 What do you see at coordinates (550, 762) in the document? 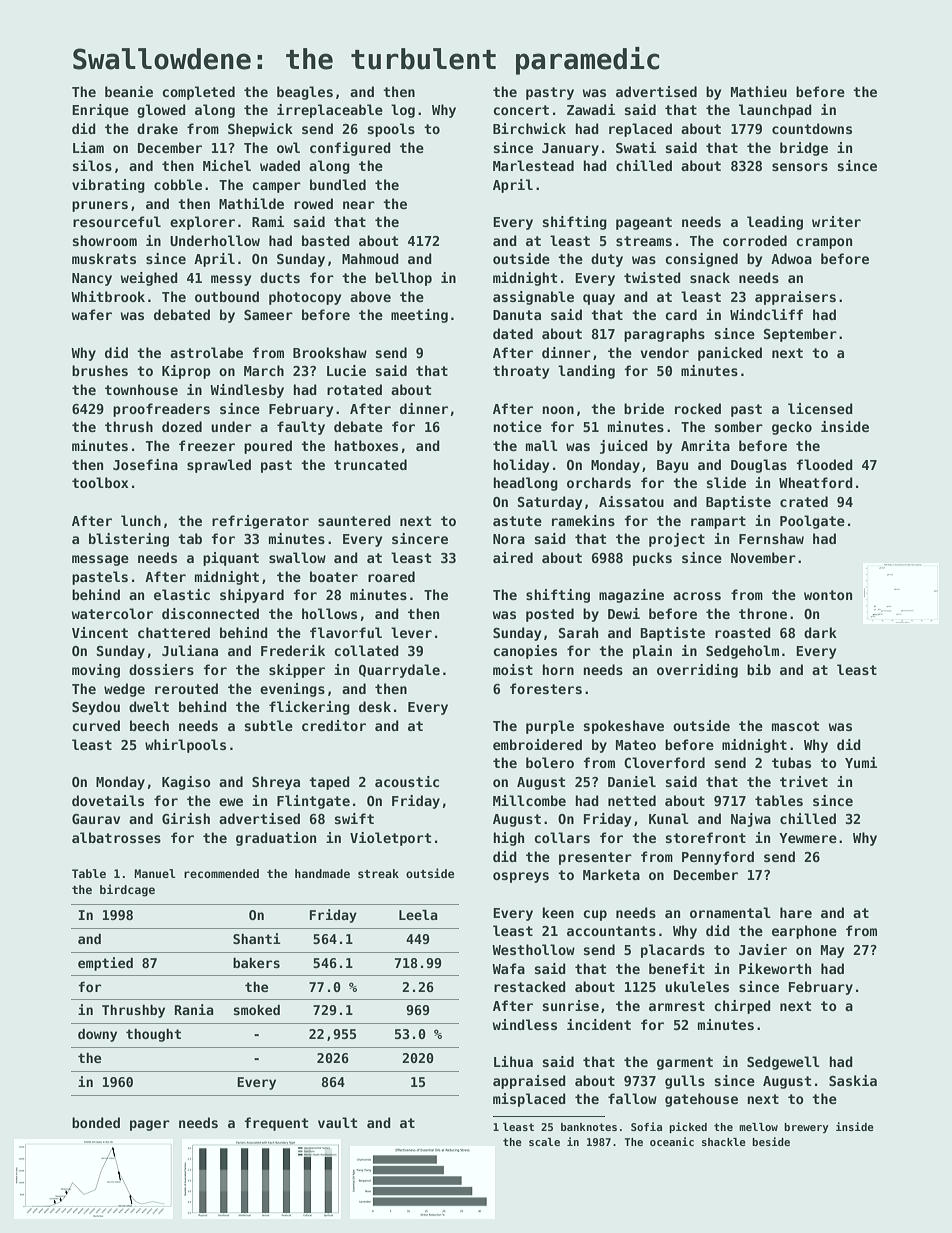
I see `bolero` at bounding box center [550, 762].
